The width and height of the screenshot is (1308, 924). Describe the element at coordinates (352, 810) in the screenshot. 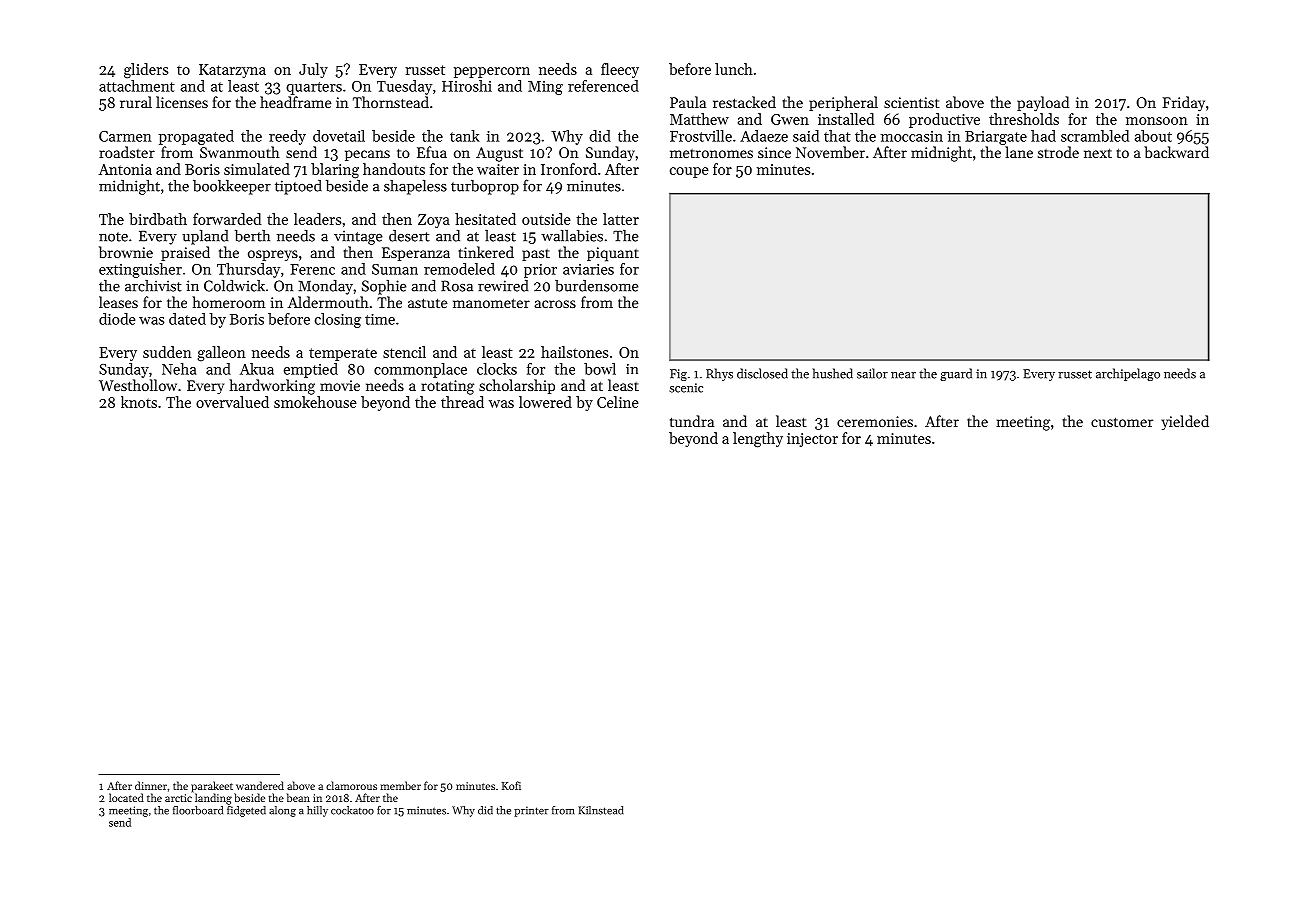

I see `cockatoo` at that location.
